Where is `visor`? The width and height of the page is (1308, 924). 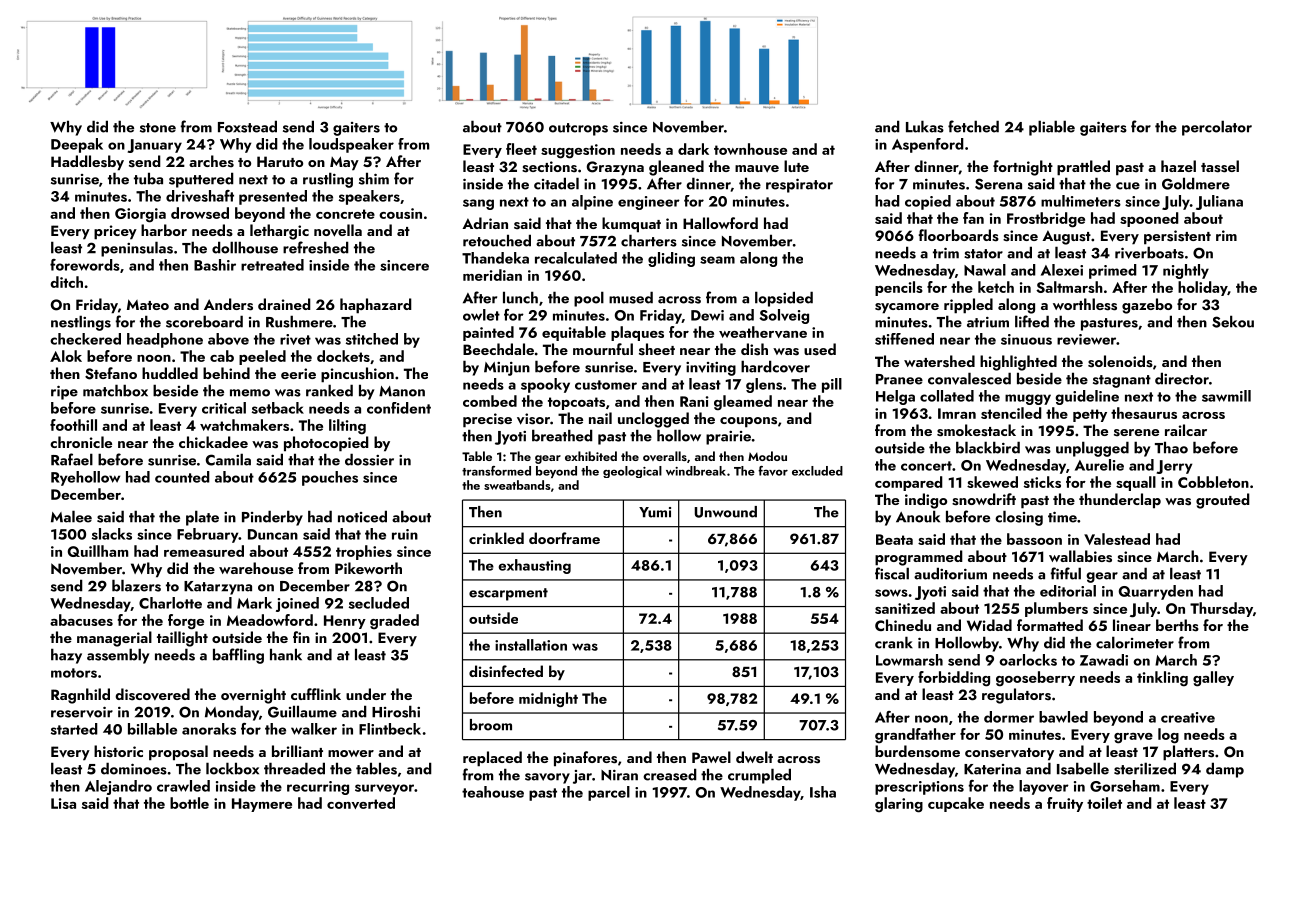 visor is located at coordinates (533, 419).
